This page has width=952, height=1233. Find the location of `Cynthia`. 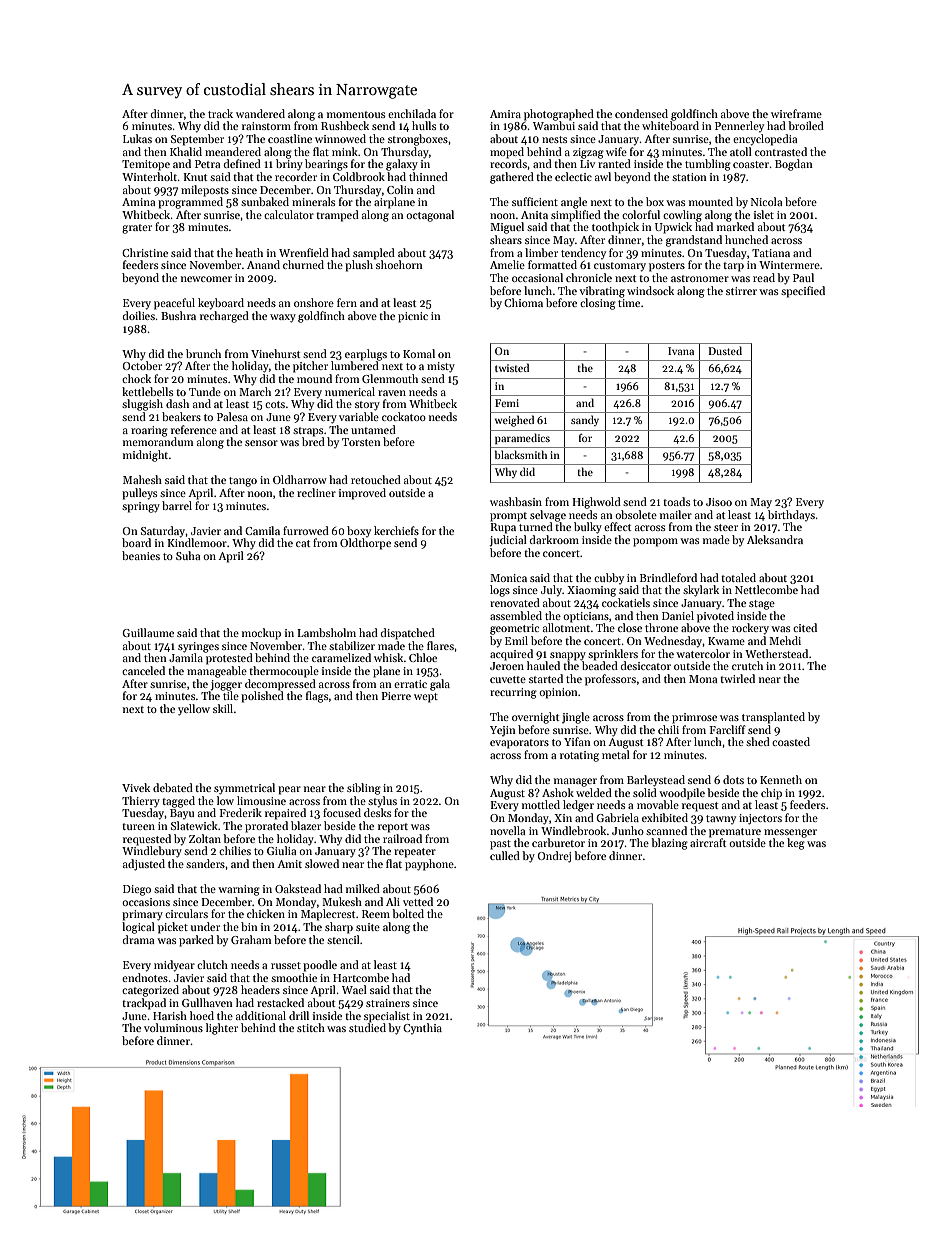

Cynthia is located at coordinates (422, 1028).
